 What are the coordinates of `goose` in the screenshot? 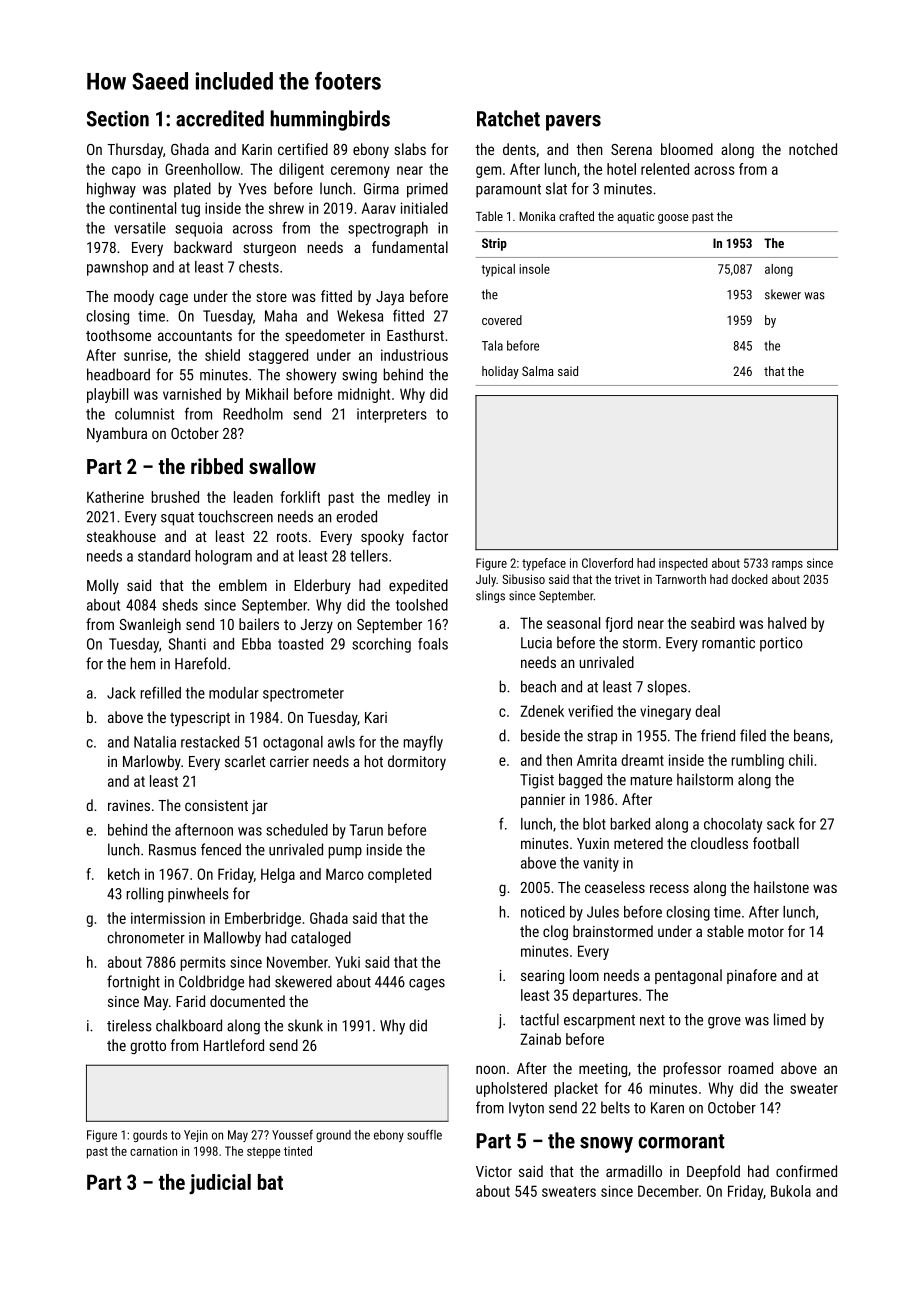 It's located at (673, 219).
